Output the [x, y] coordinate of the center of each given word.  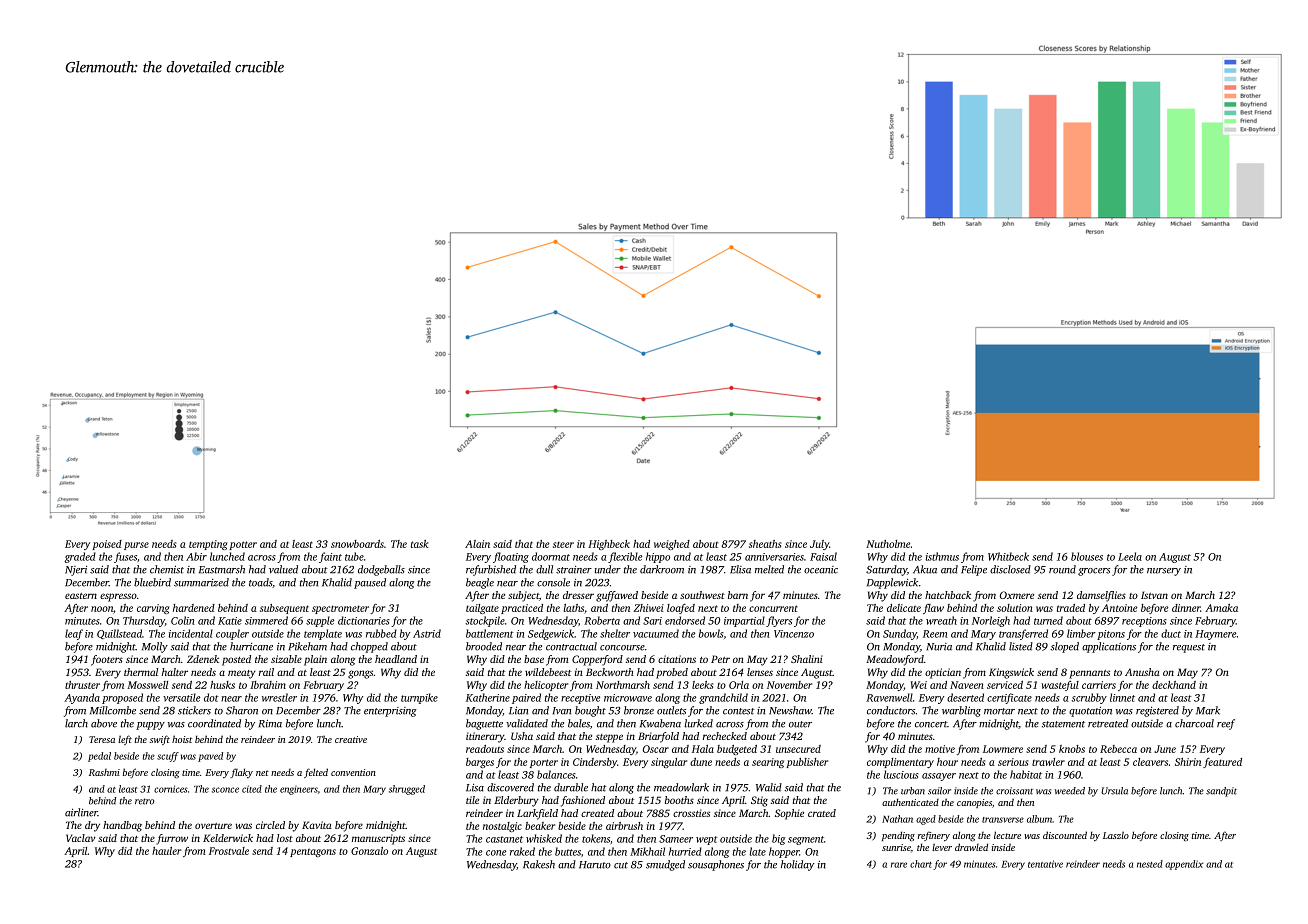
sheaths [765, 544]
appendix [1184, 865]
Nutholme [888, 544]
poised [107, 545]
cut [621, 865]
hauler [166, 851]
